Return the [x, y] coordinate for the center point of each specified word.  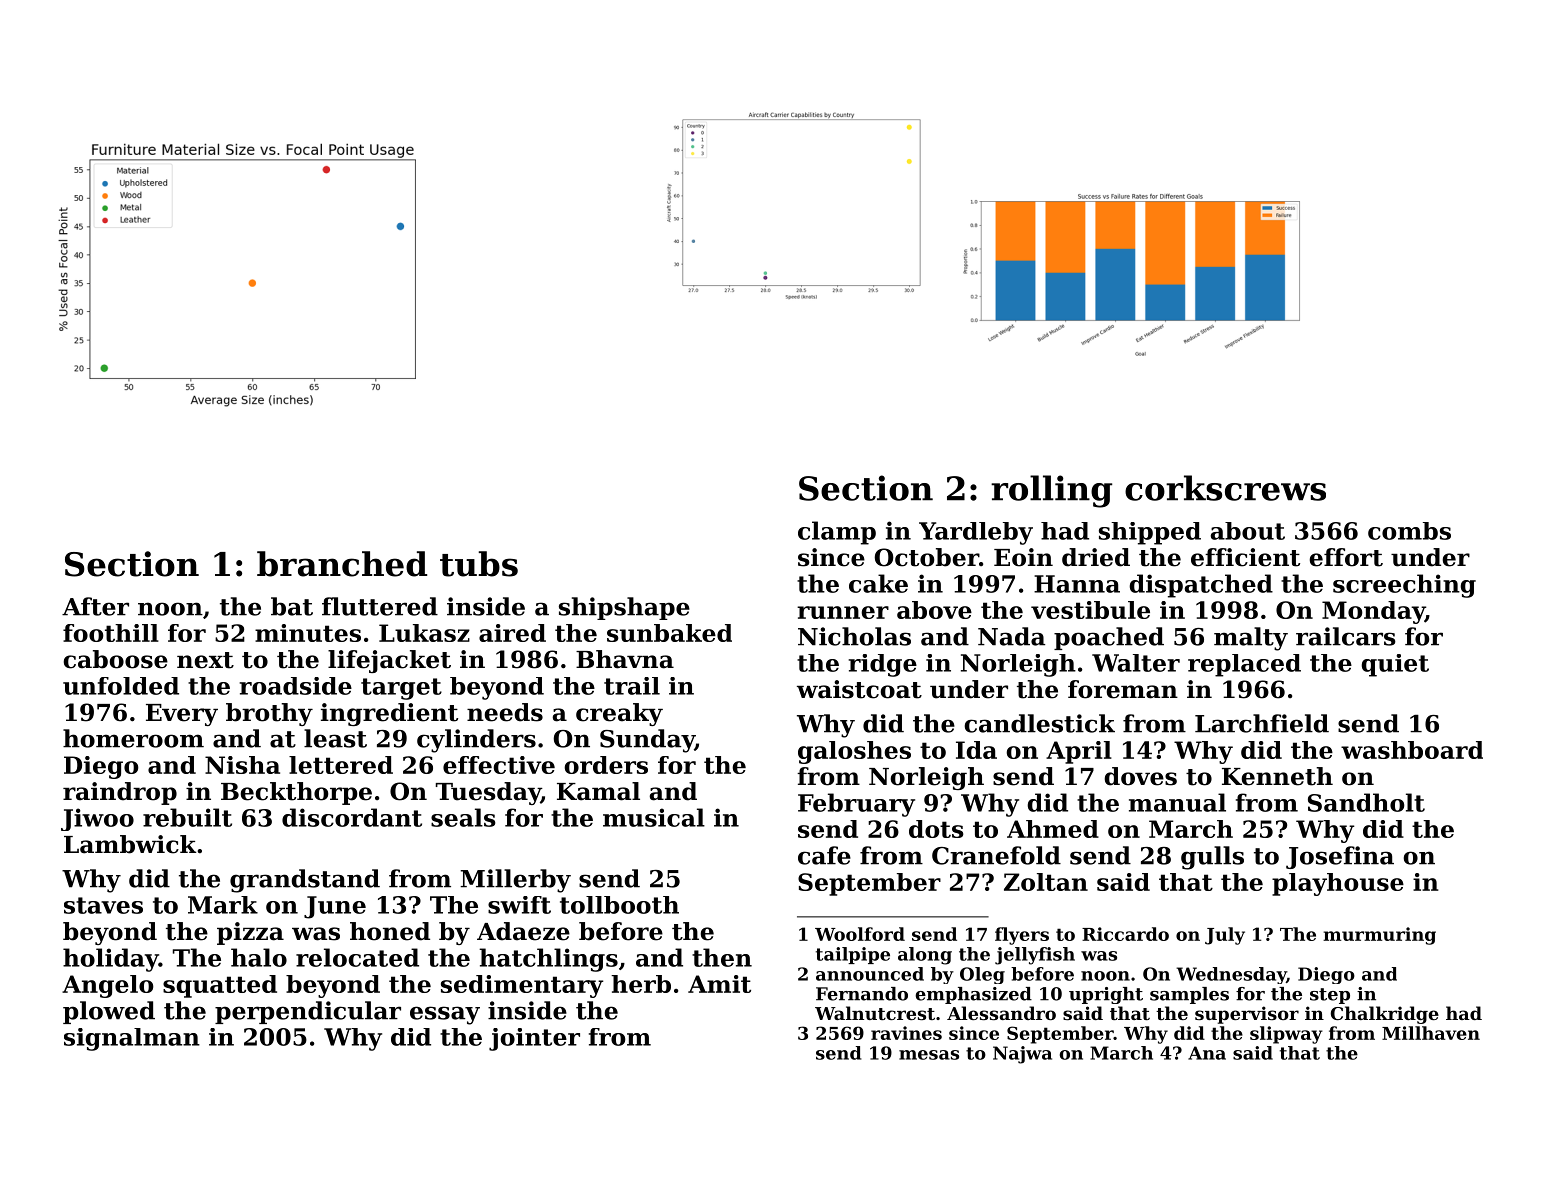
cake [878, 583]
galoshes [854, 752]
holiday [111, 960]
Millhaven [1431, 1033]
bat [292, 606]
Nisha [242, 765]
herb [641, 984]
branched [342, 564]
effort [1346, 557]
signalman [132, 1039]
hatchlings [548, 960]
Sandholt [1366, 802]
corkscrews [1225, 488]
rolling [1051, 491]
